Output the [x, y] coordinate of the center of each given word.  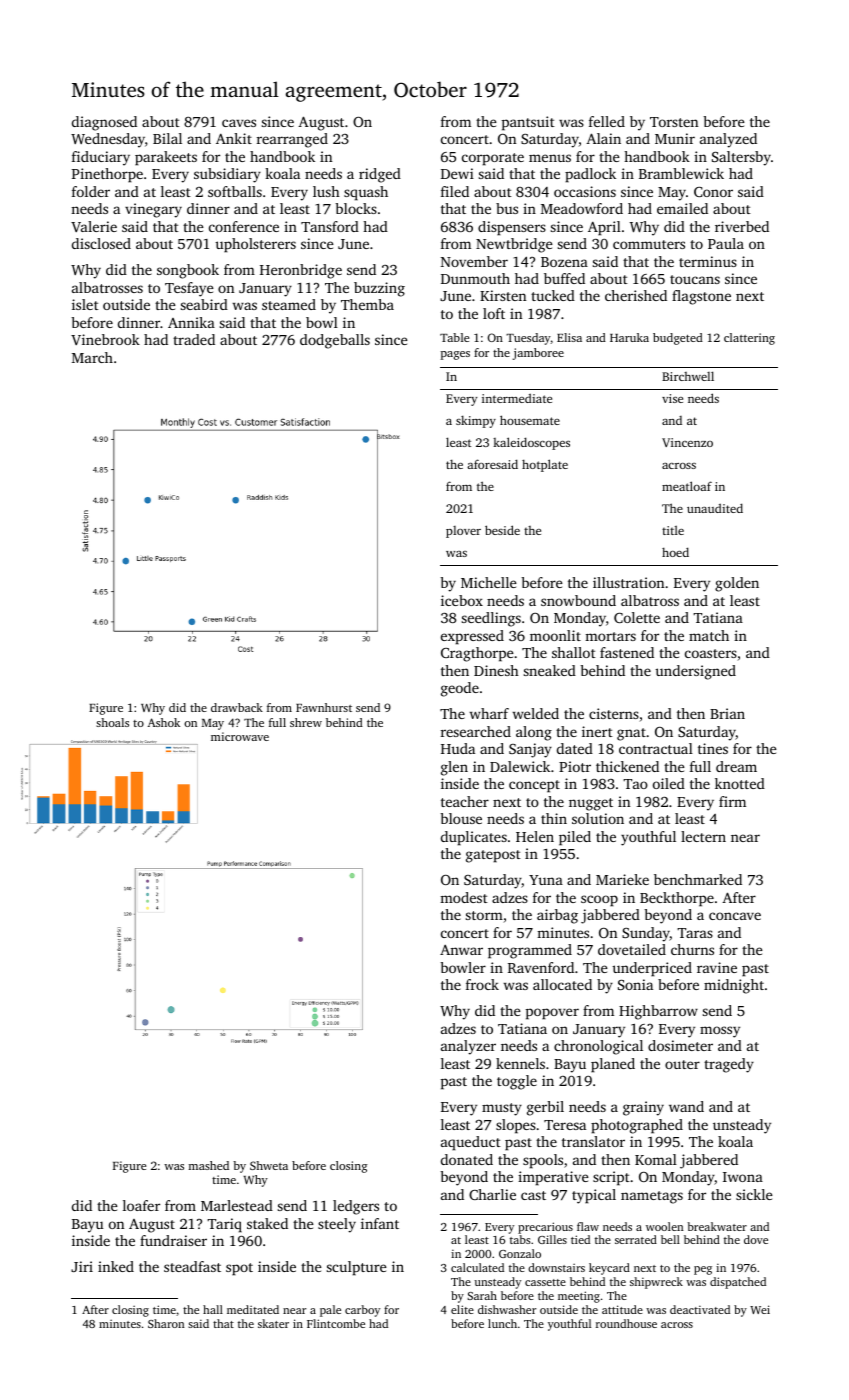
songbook [188, 271]
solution [598, 818]
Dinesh [496, 670]
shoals [112, 722]
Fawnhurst [324, 707]
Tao [635, 784]
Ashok [163, 722]
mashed [208, 1165]
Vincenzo [687, 442]
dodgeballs [335, 341]
